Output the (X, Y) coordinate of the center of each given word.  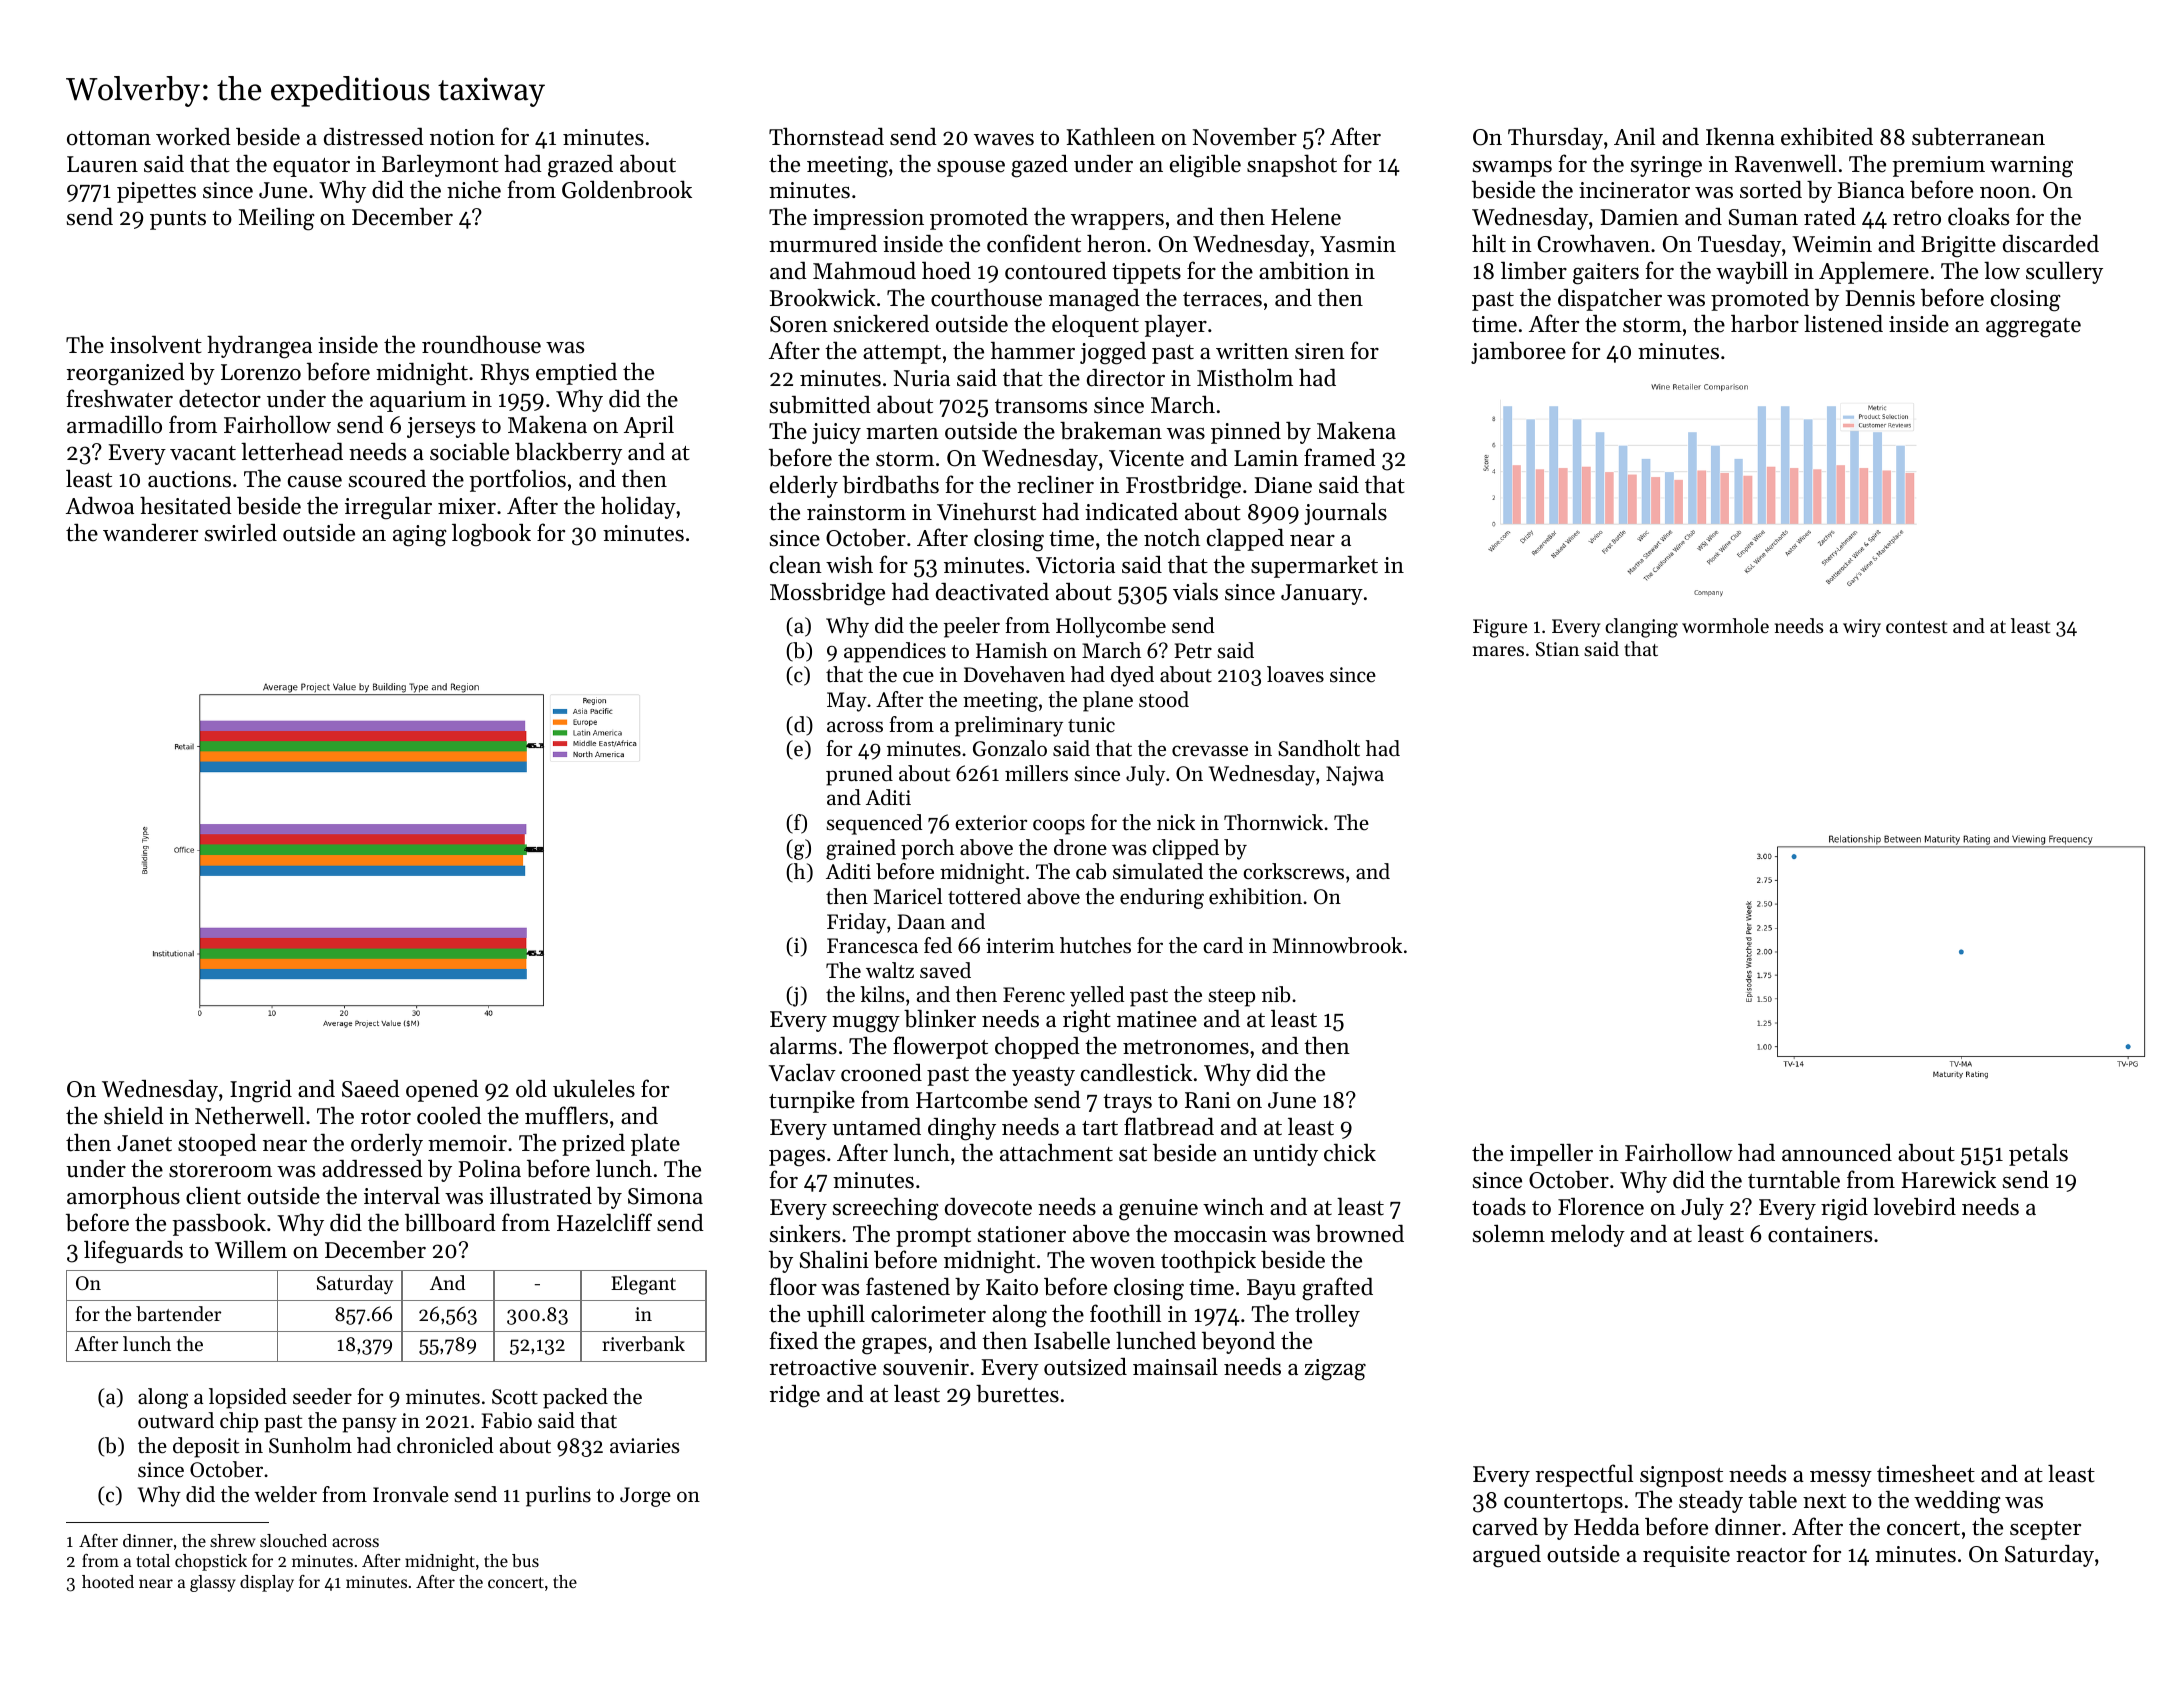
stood (1164, 699)
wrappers (1117, 222)
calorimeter (928, 1313)
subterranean (1978, 136)
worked (193, 137)
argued (1507, 1556)
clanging (1641, 628)
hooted (108, 1581)
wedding (1957, 1502)
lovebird (1914, 1206)
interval (402, 1196)
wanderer (150, 533)
